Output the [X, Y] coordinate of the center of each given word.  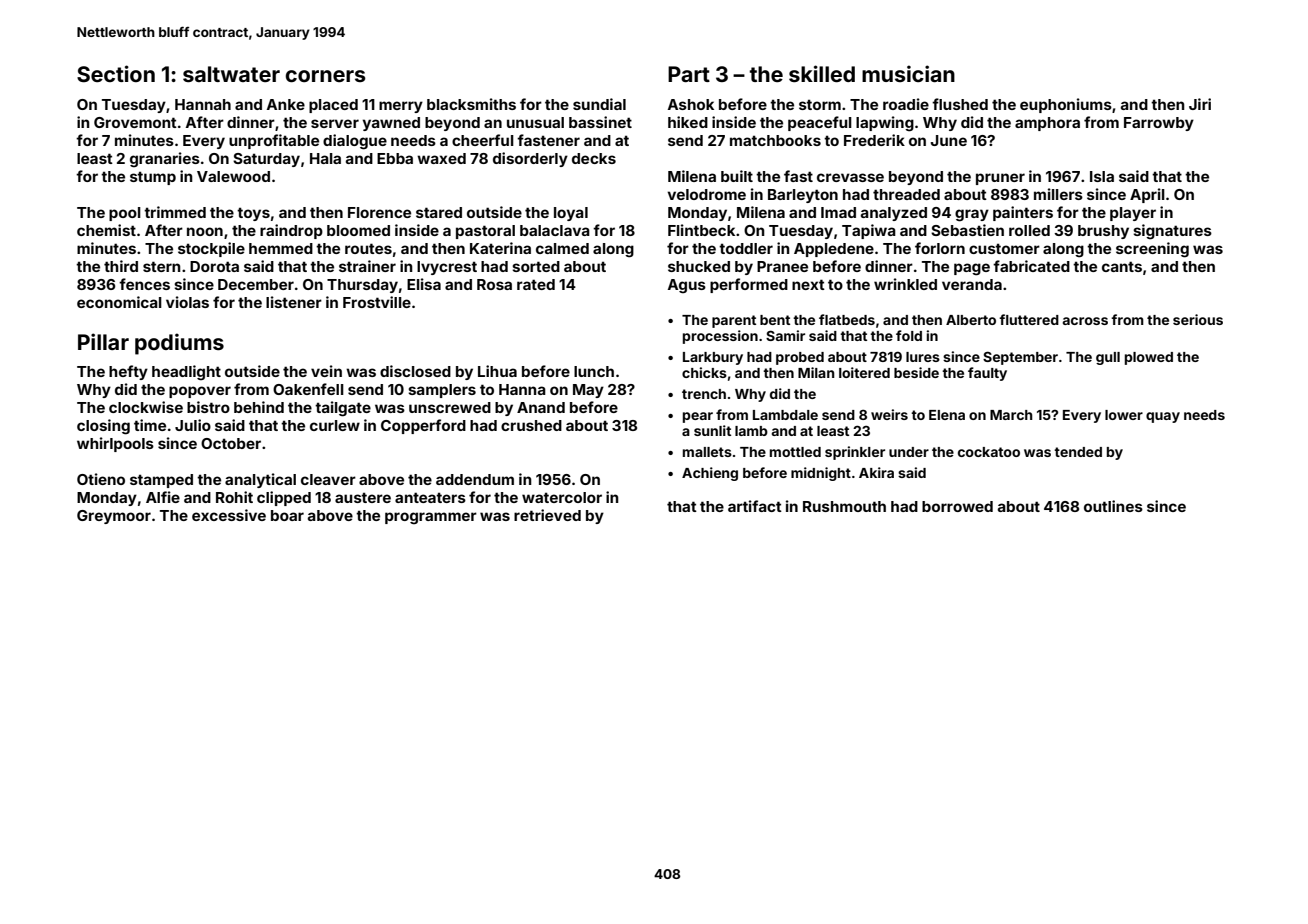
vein [326, 371]
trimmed [175, 212]
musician [908, 73]
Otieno [101, 479]
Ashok [691, 104]
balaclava [555, 230]
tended [1078, 452]
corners [326, 76]
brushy [1103, 232]
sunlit [712, 430]
